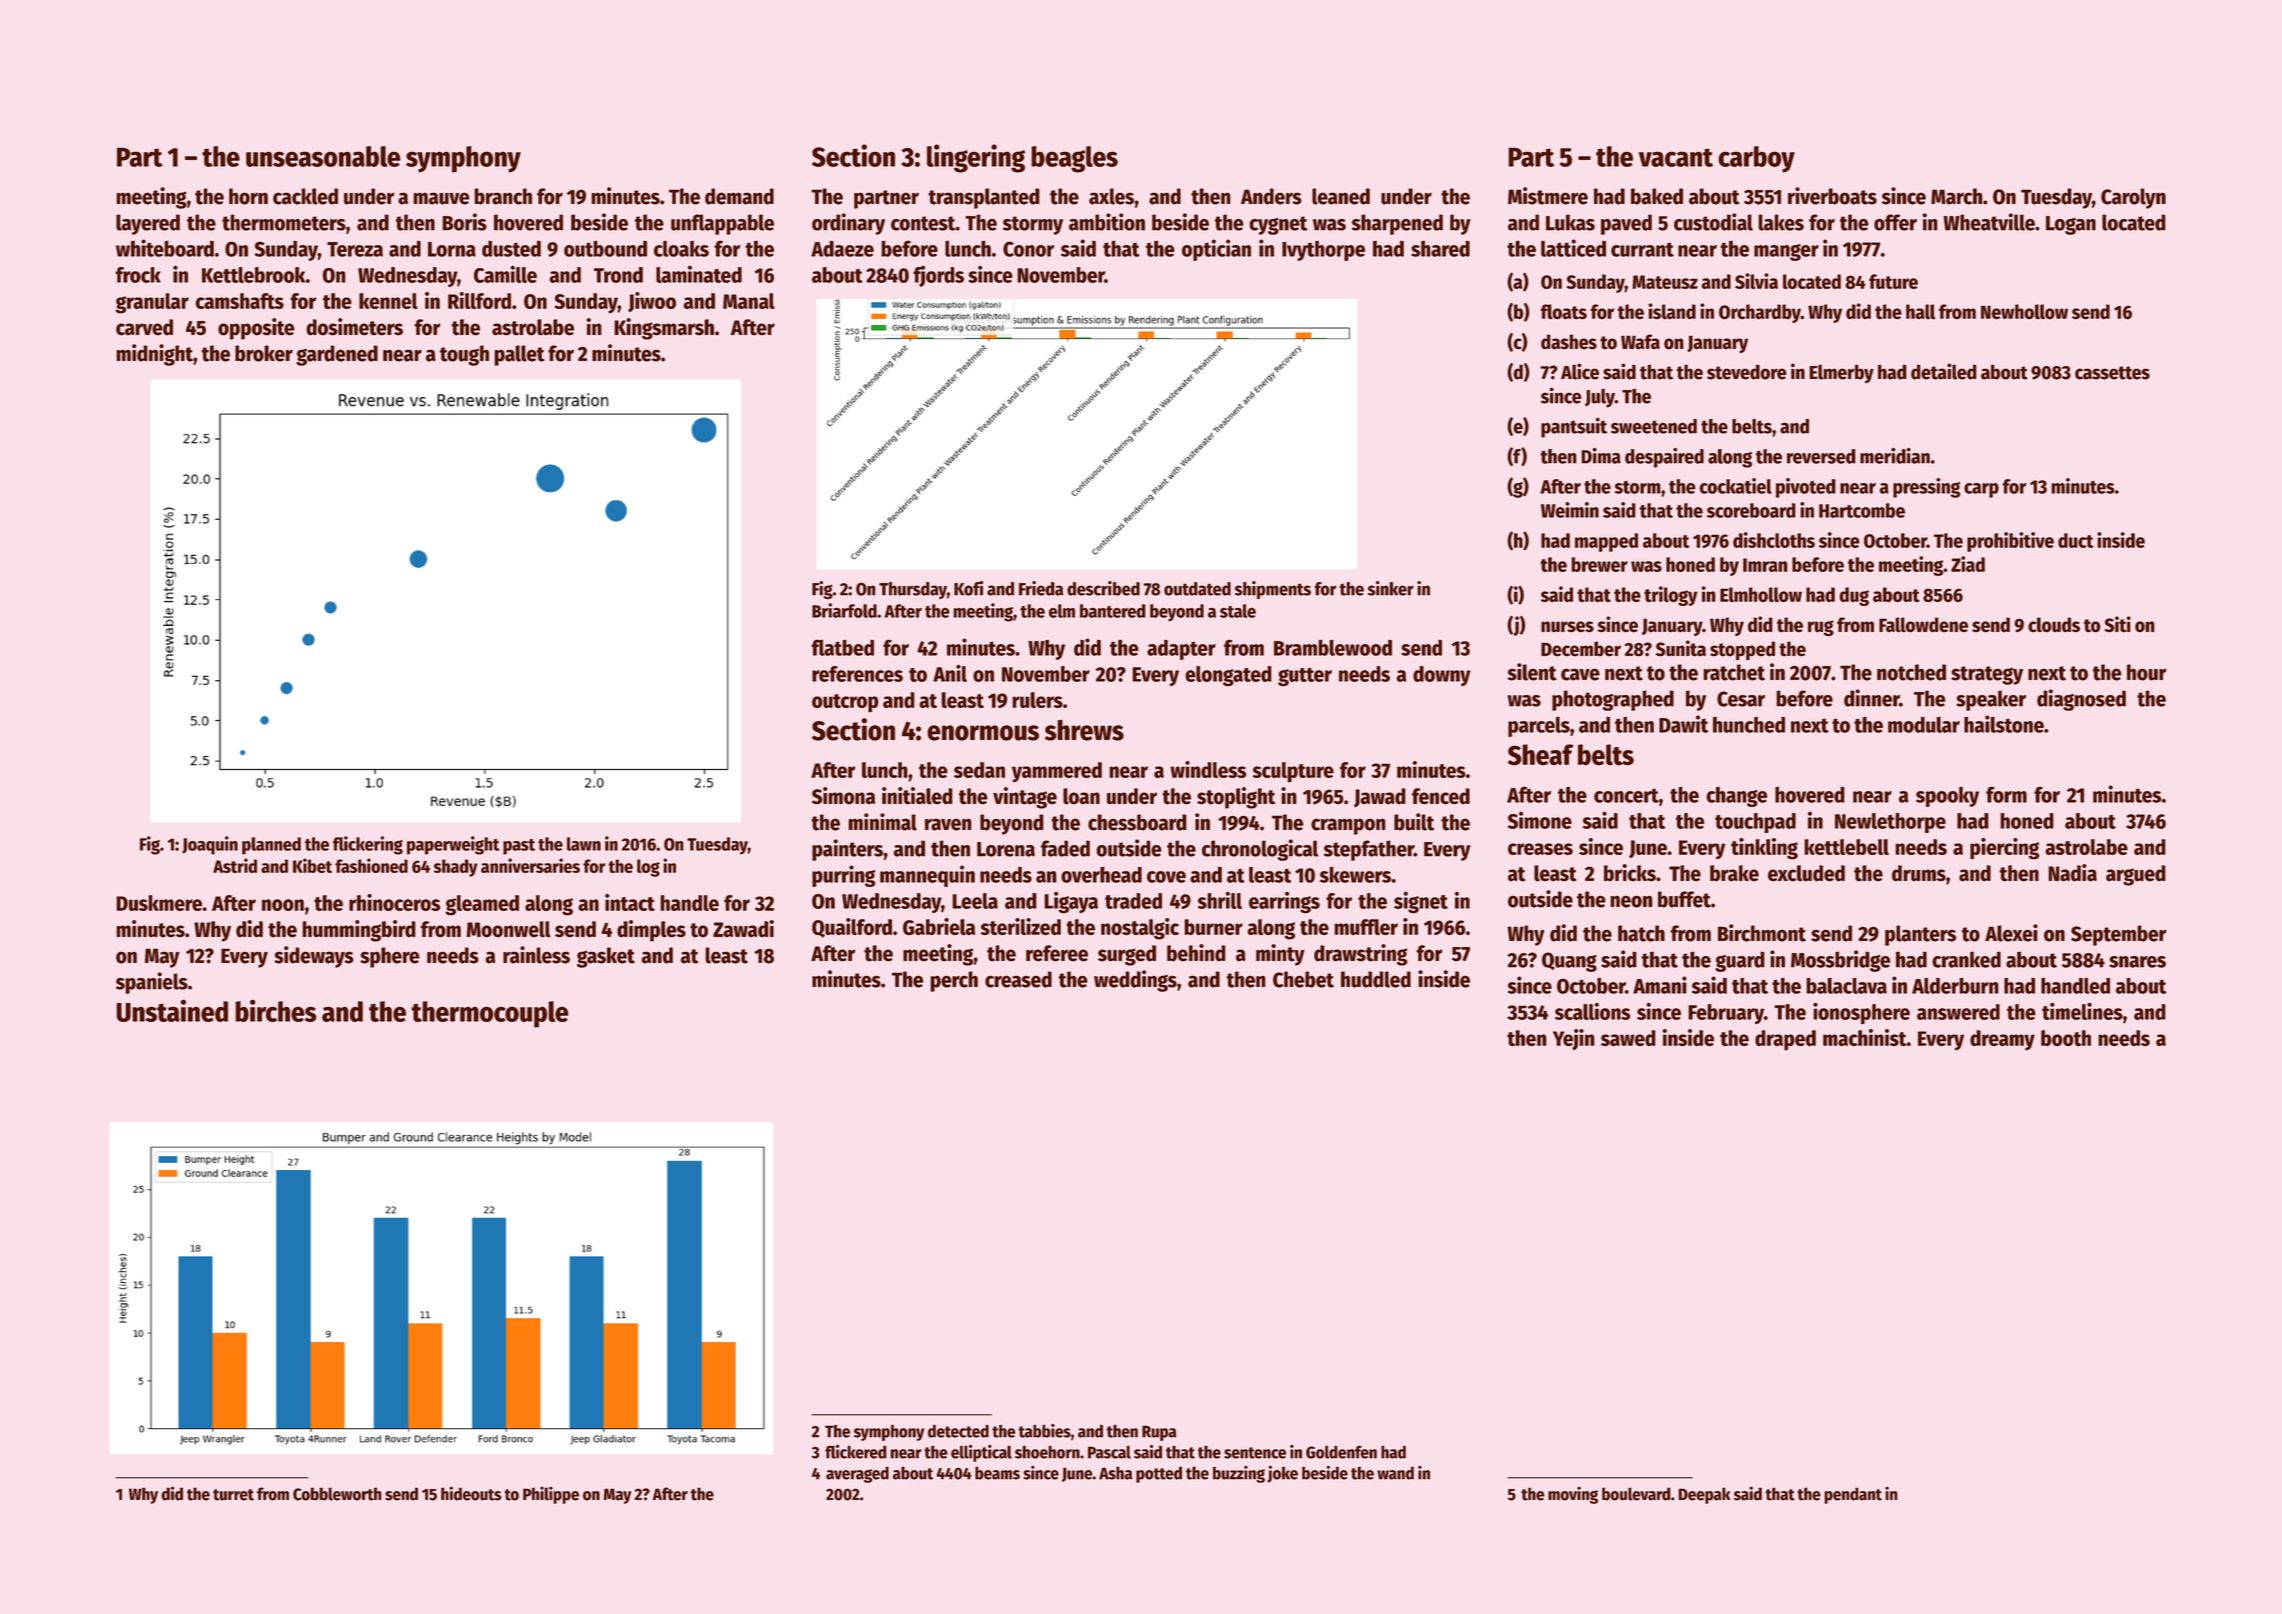 This screenshot has height=1614, width=2282. Describe the element at coordinates (172, 1010) in the screenshot. I see `Unstained` at that location.
